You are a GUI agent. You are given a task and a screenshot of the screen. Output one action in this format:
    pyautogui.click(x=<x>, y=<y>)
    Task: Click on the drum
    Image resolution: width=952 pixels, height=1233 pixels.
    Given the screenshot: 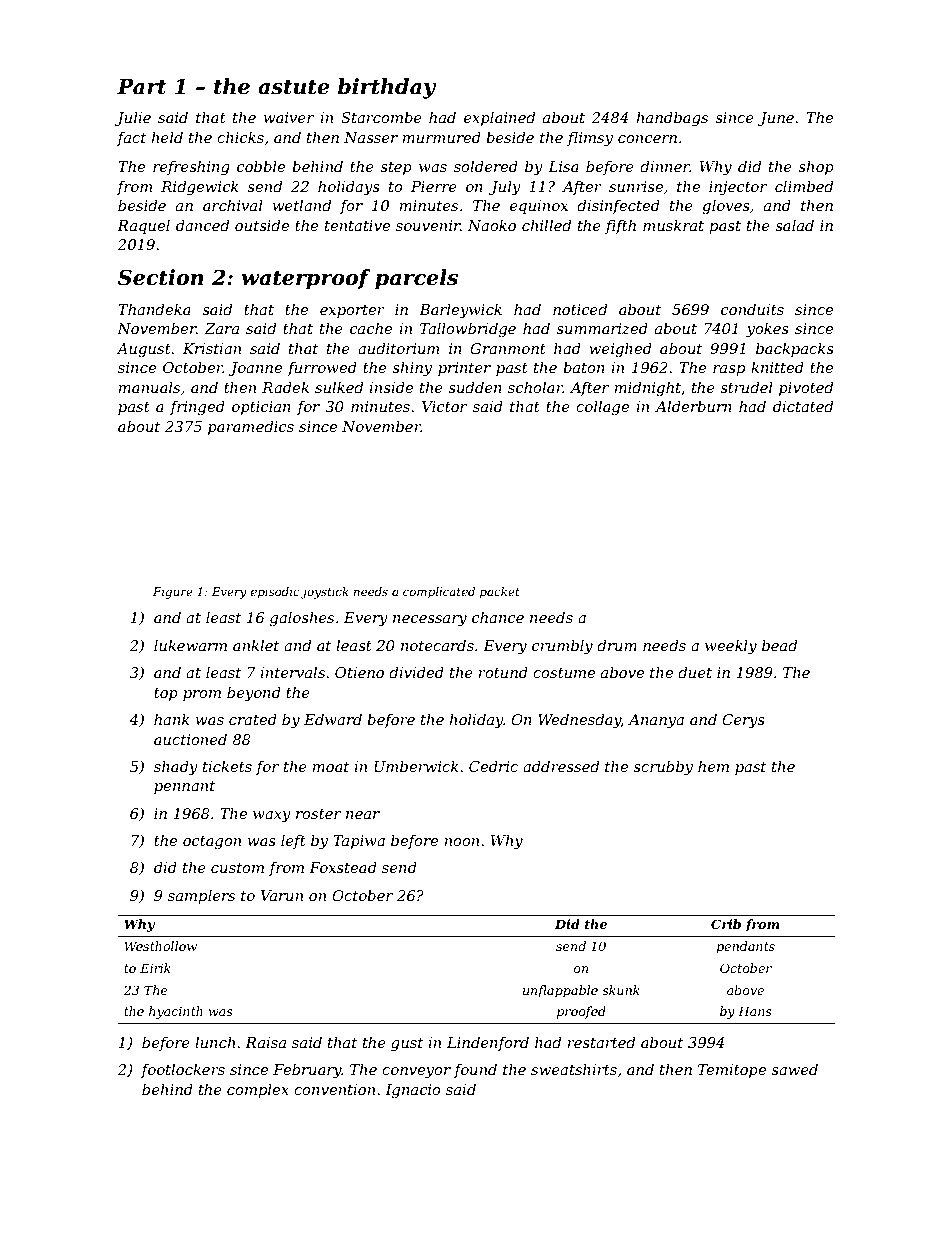 What is the action you would take?
    pyautogui.click(x=617, y=645)
